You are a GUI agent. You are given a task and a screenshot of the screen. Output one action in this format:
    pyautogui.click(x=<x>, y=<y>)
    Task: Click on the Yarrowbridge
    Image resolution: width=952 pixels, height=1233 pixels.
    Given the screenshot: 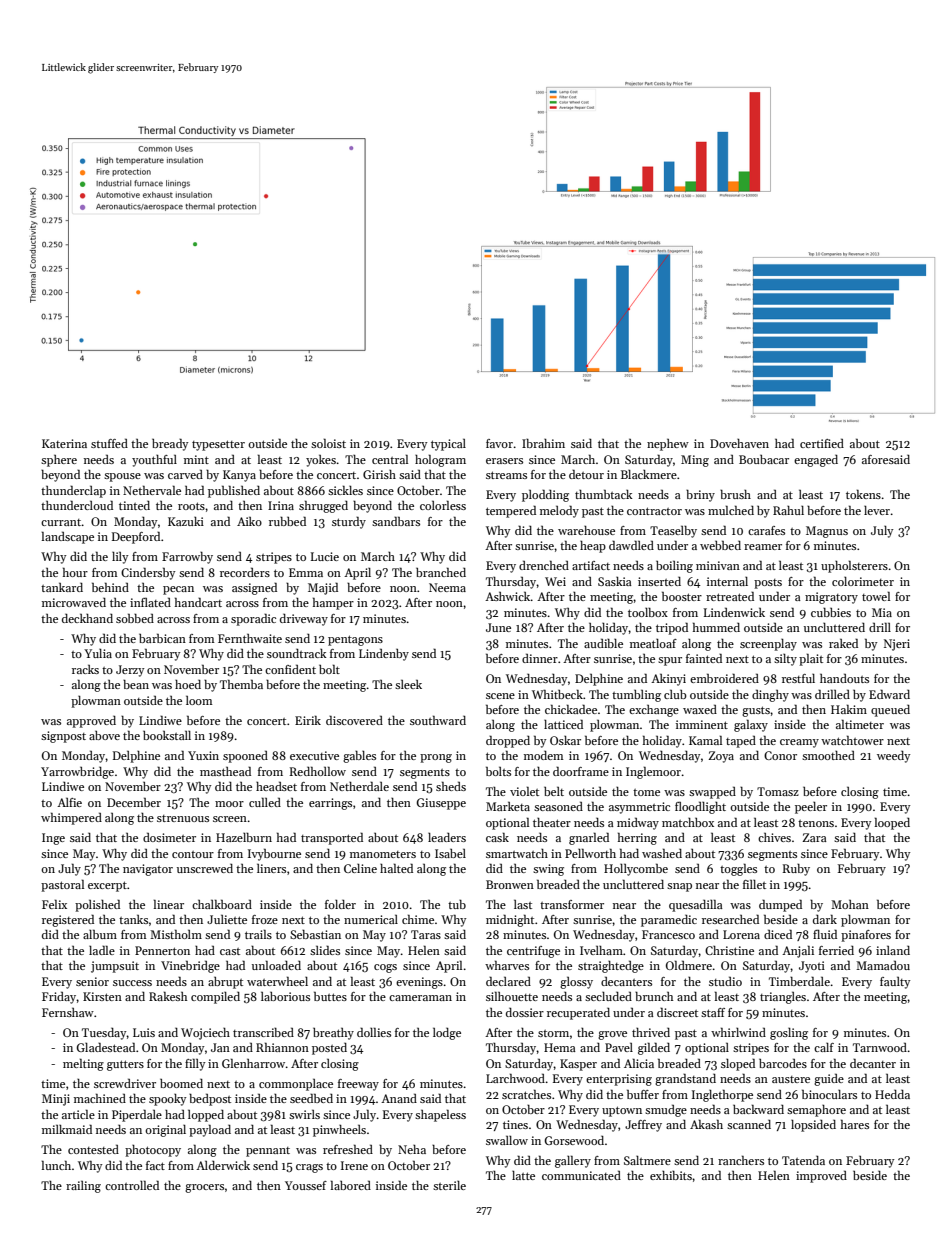 What is the action you would take?
    pyautogui.click(x=77, y=773)
